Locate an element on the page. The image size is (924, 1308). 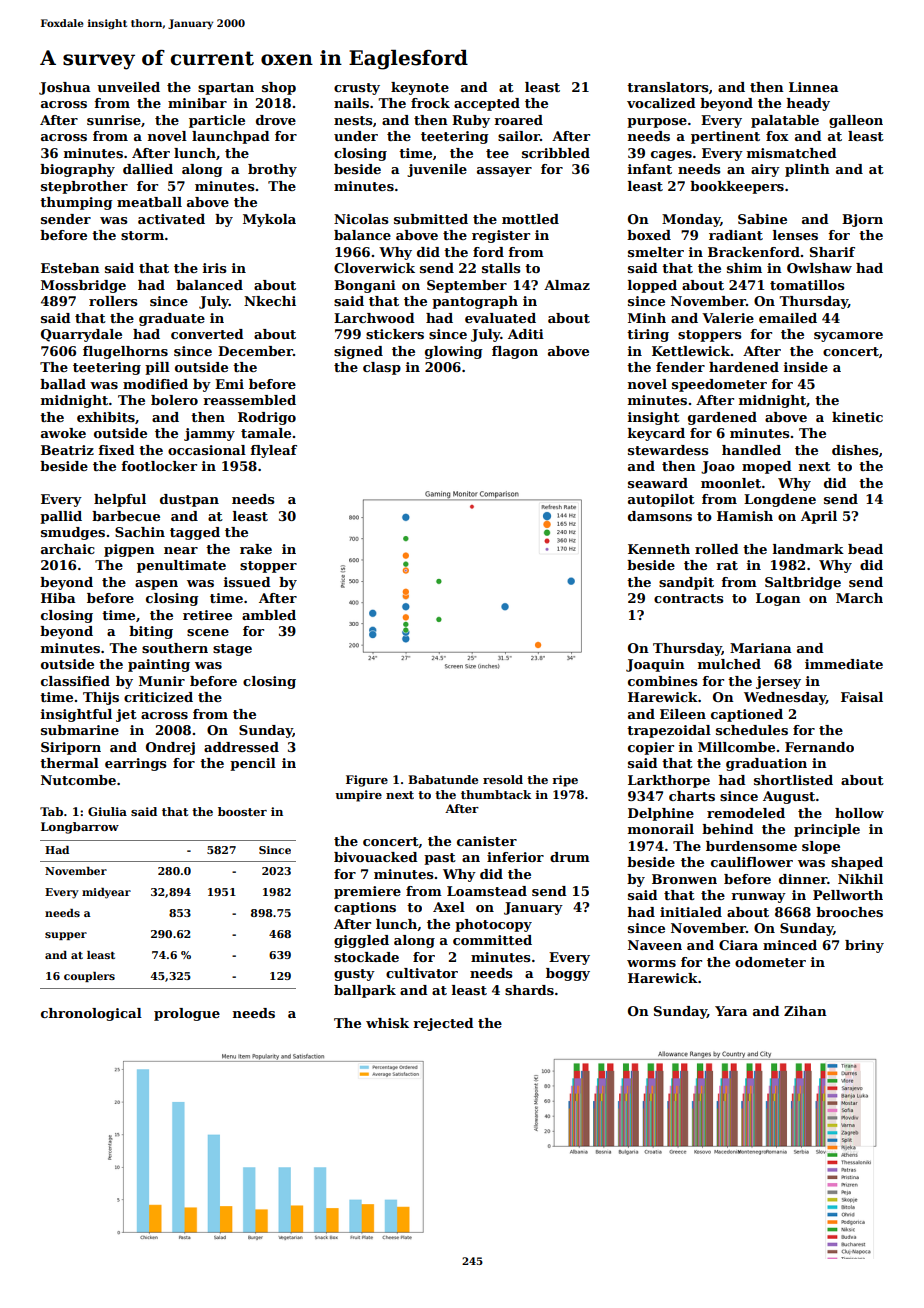
combines is located at coordinates (662, 681).
